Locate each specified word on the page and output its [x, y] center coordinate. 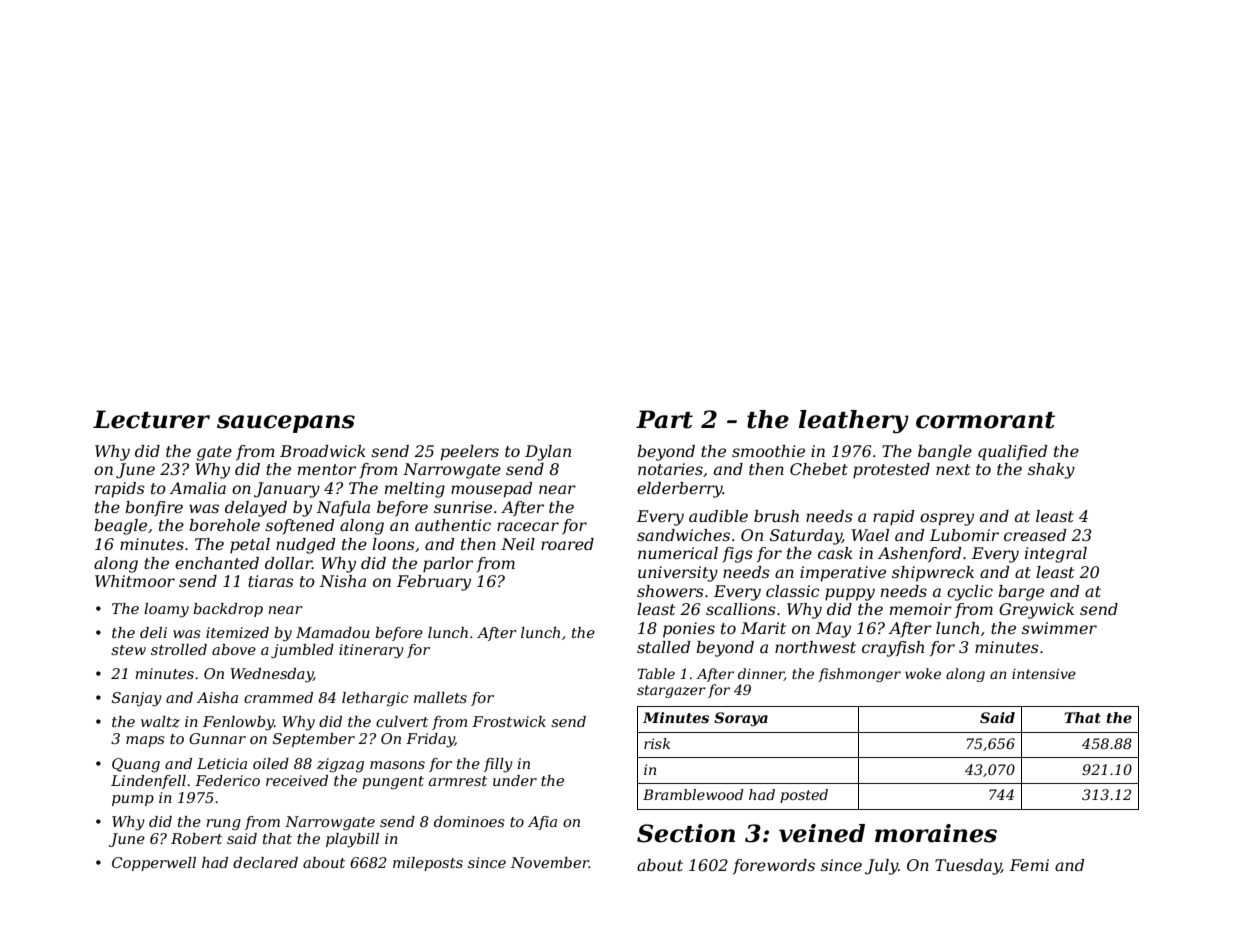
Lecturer [151, 419]
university [678, 574]
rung [223, 825]
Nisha [342, 581]
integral [1056, 555]
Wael [870, 535]
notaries [670, 469]
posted [804, 796]
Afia [542, 823]
